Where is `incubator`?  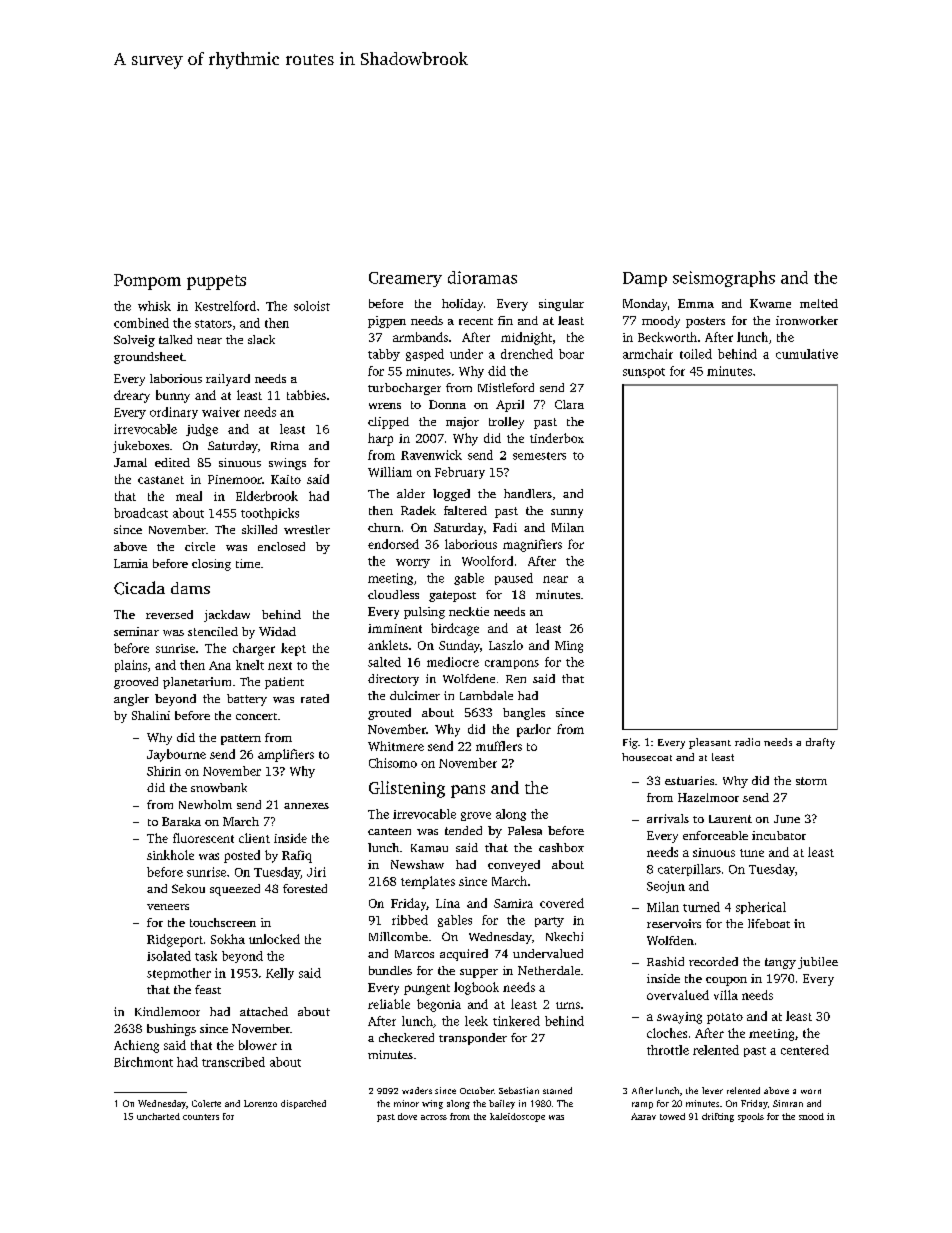
incubator is located at coordinates (779, 835).
